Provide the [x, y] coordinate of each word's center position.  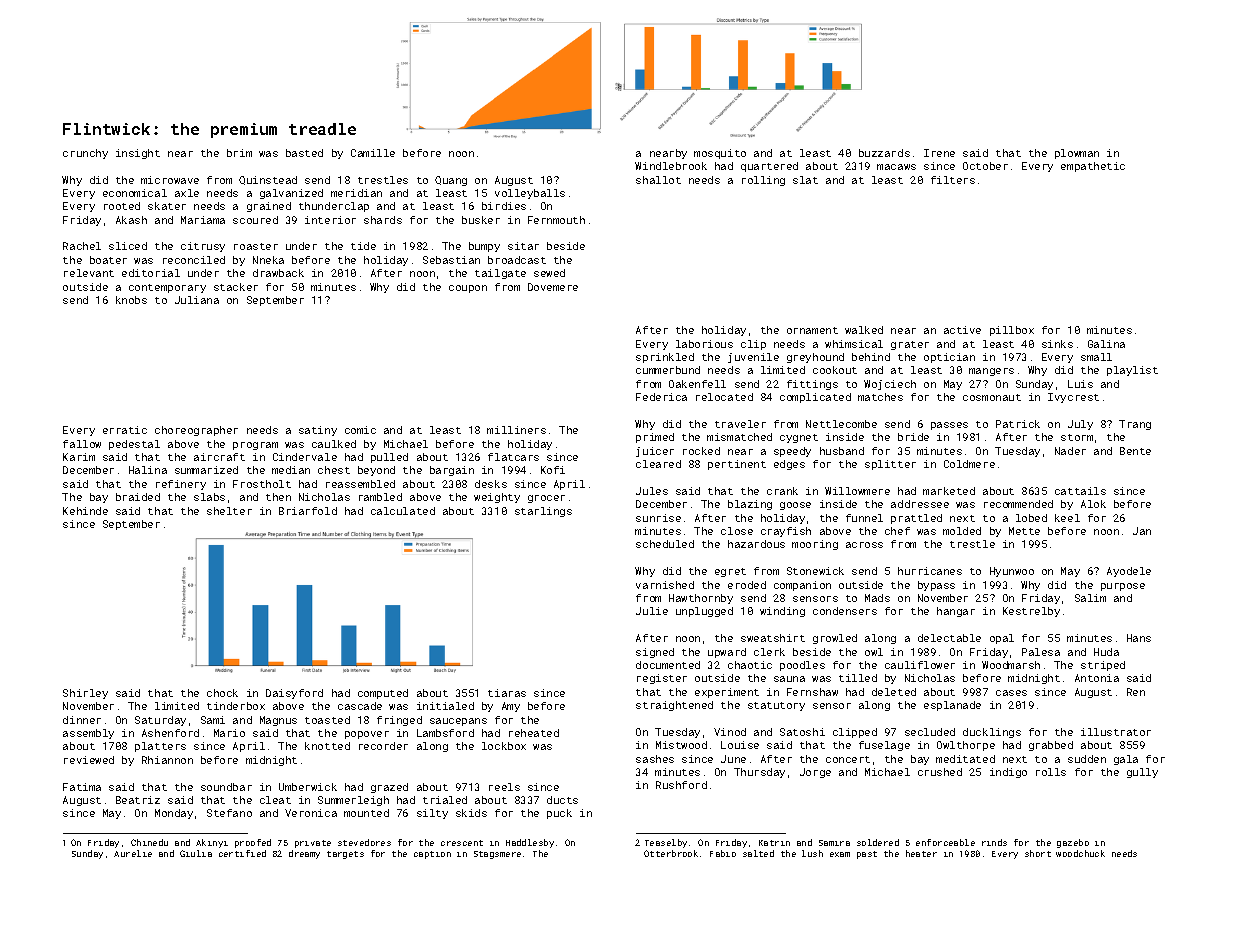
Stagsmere [497, 855]
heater [921, 853]
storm [1077, 437]
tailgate [500, 274]
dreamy [304, 854]
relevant [89, 273]
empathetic [1093, 167]
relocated [724, 397]
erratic [125, 430]
